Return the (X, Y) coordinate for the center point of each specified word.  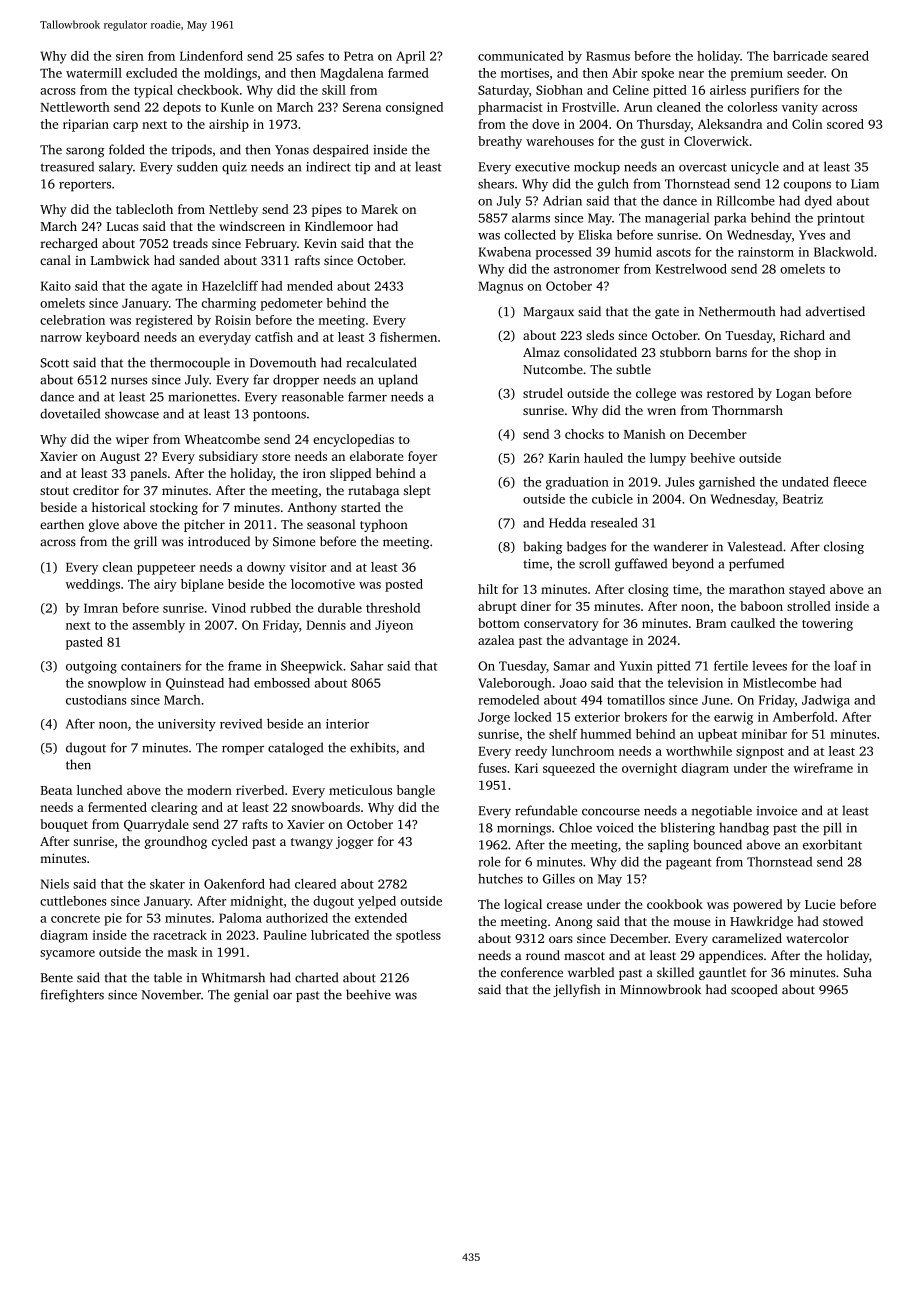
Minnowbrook (660, 989)
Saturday (503, 91)
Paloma (240, 918)
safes (310, 56)
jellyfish (576, 990)
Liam (865, 184)
